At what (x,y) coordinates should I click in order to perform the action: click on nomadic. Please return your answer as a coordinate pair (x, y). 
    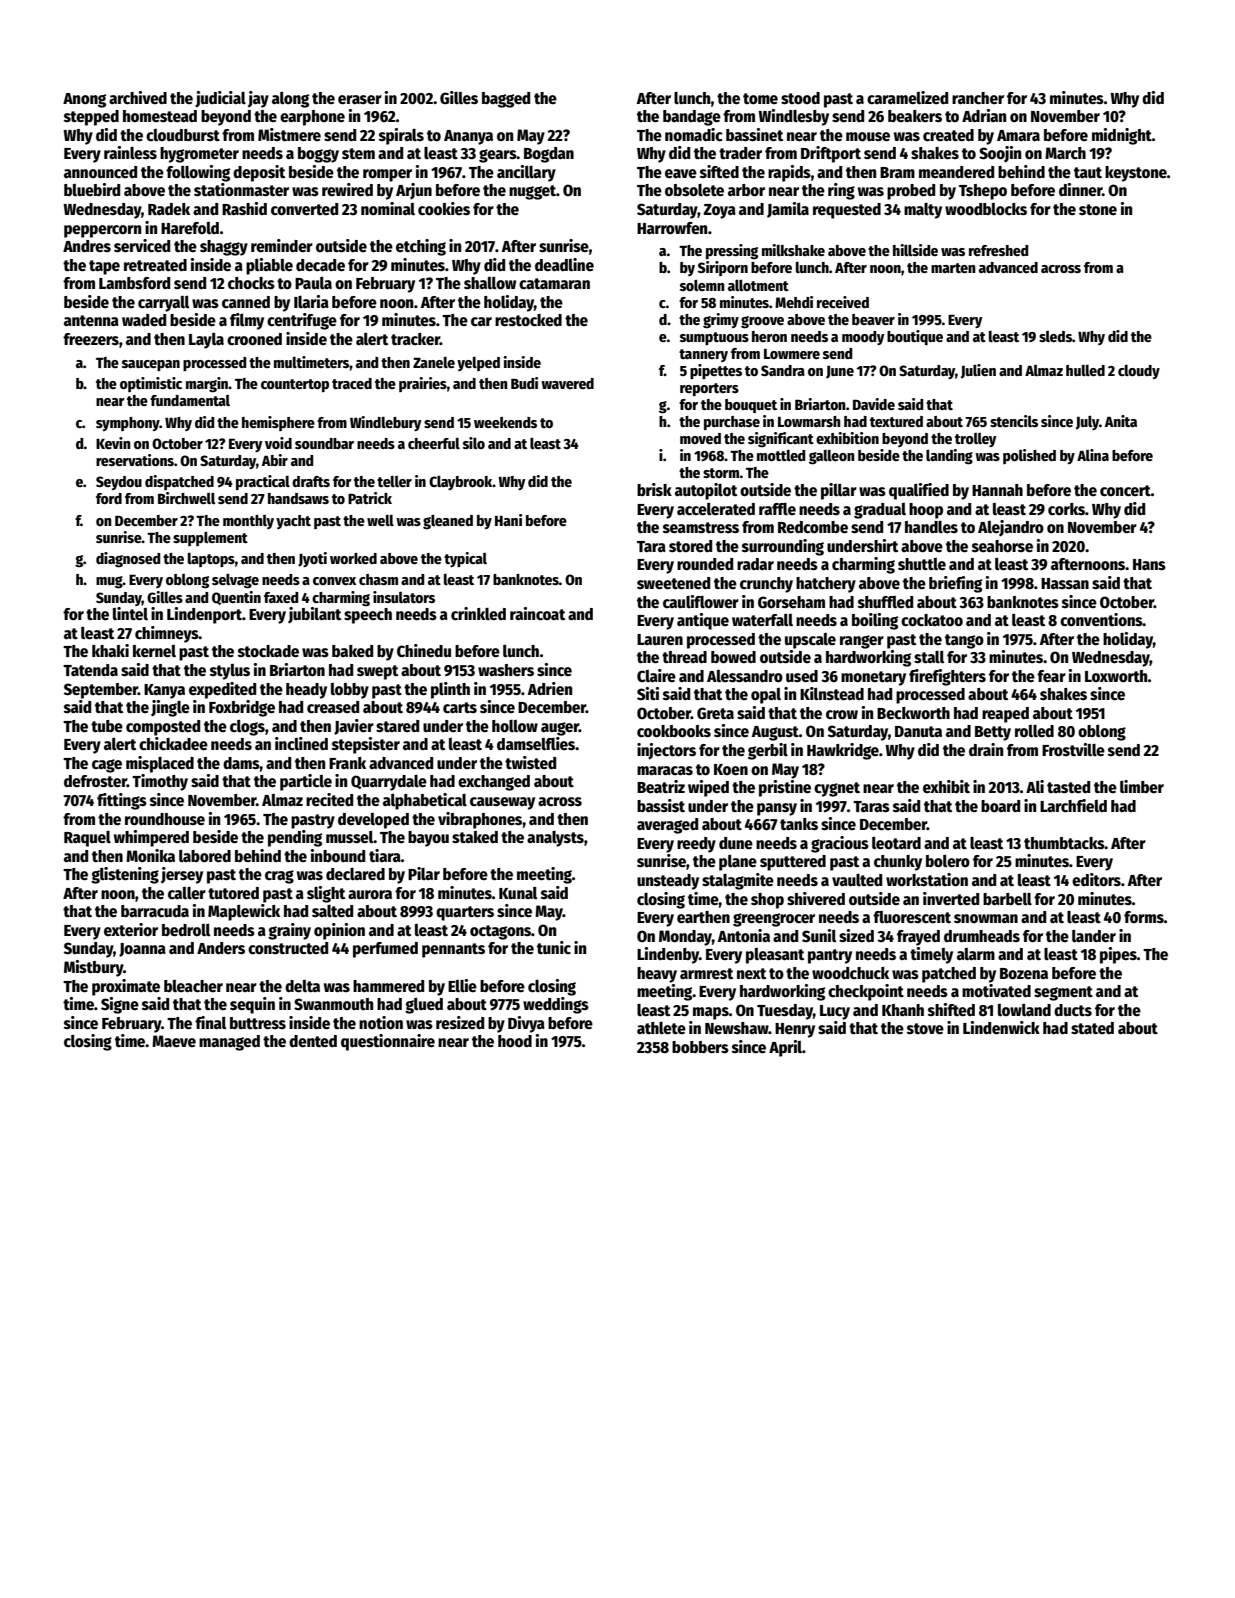
    Looking at the image, I should click on (694, 134).
